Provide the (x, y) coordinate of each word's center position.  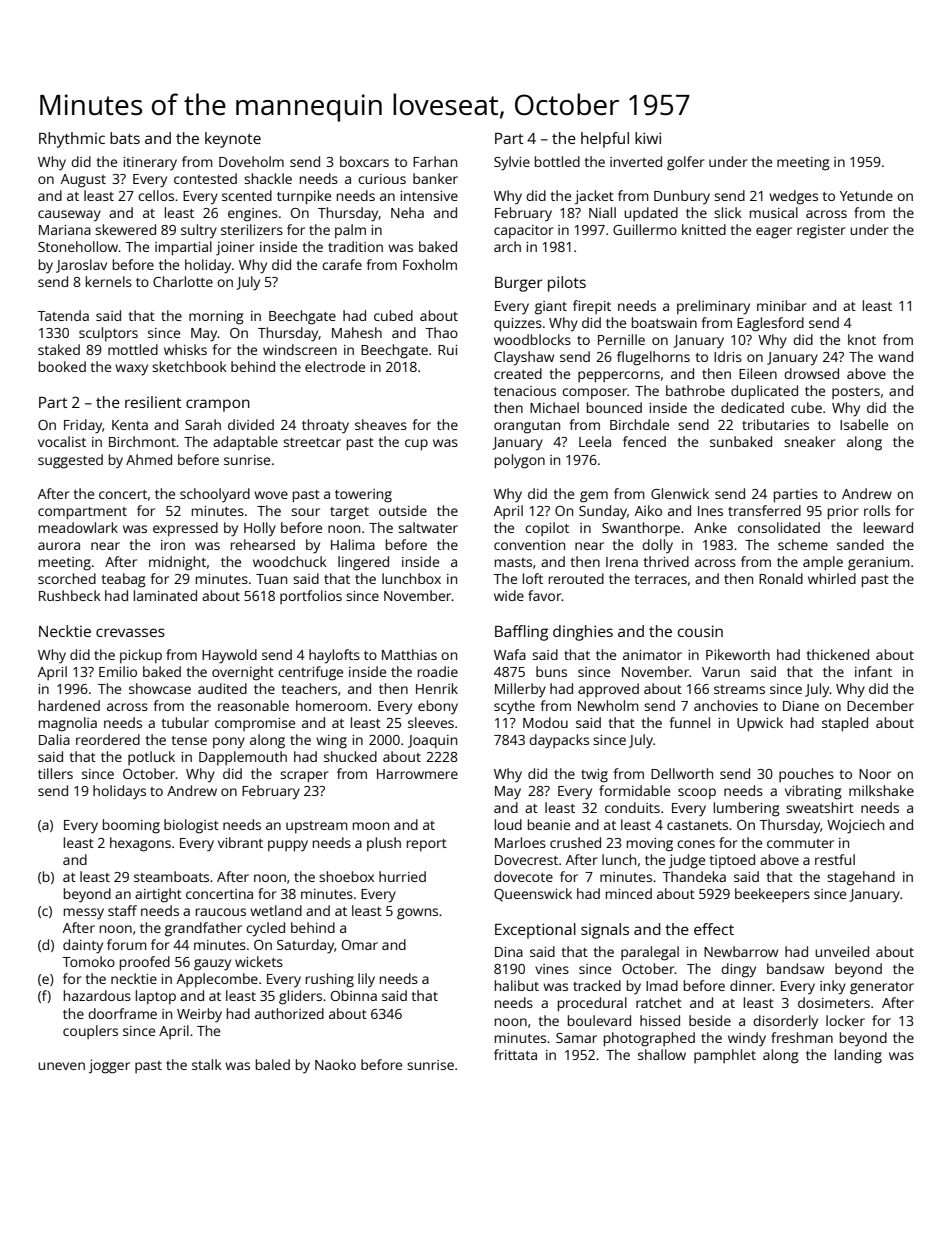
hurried (402, 876)
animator (652, 655)
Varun (721, 672)
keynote (233, 140)
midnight (177, 563)
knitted (704, 229)
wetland (276, 910)
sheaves (381, 424)
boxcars (364, 161)
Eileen (758, 373)
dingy (738, 970)
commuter (800, 843)
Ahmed (149, 459)
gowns (417, 914)
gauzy (212, 965)
